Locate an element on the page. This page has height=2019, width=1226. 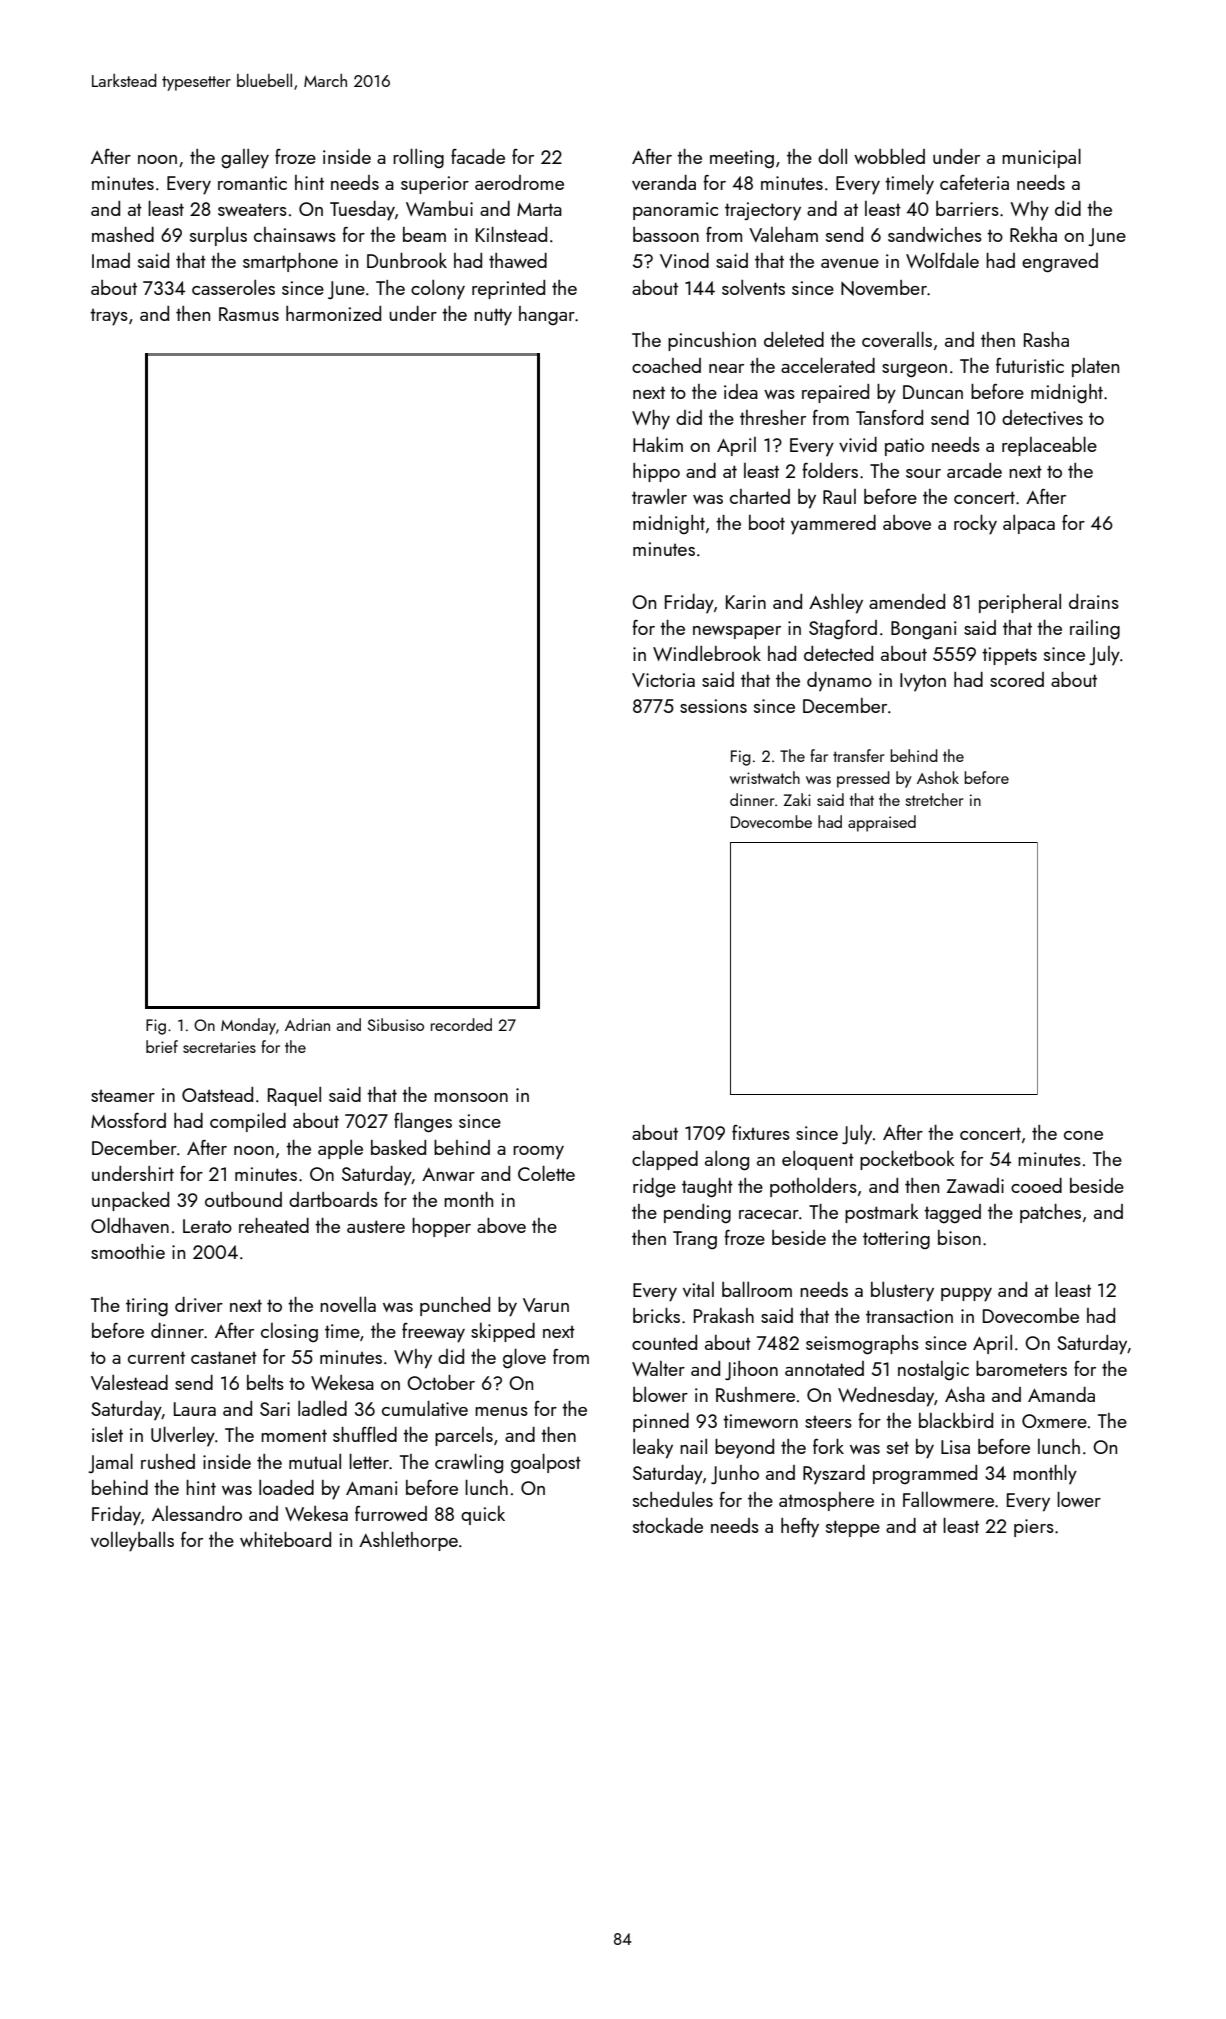
thawed is located at coordinates (518, 260).
